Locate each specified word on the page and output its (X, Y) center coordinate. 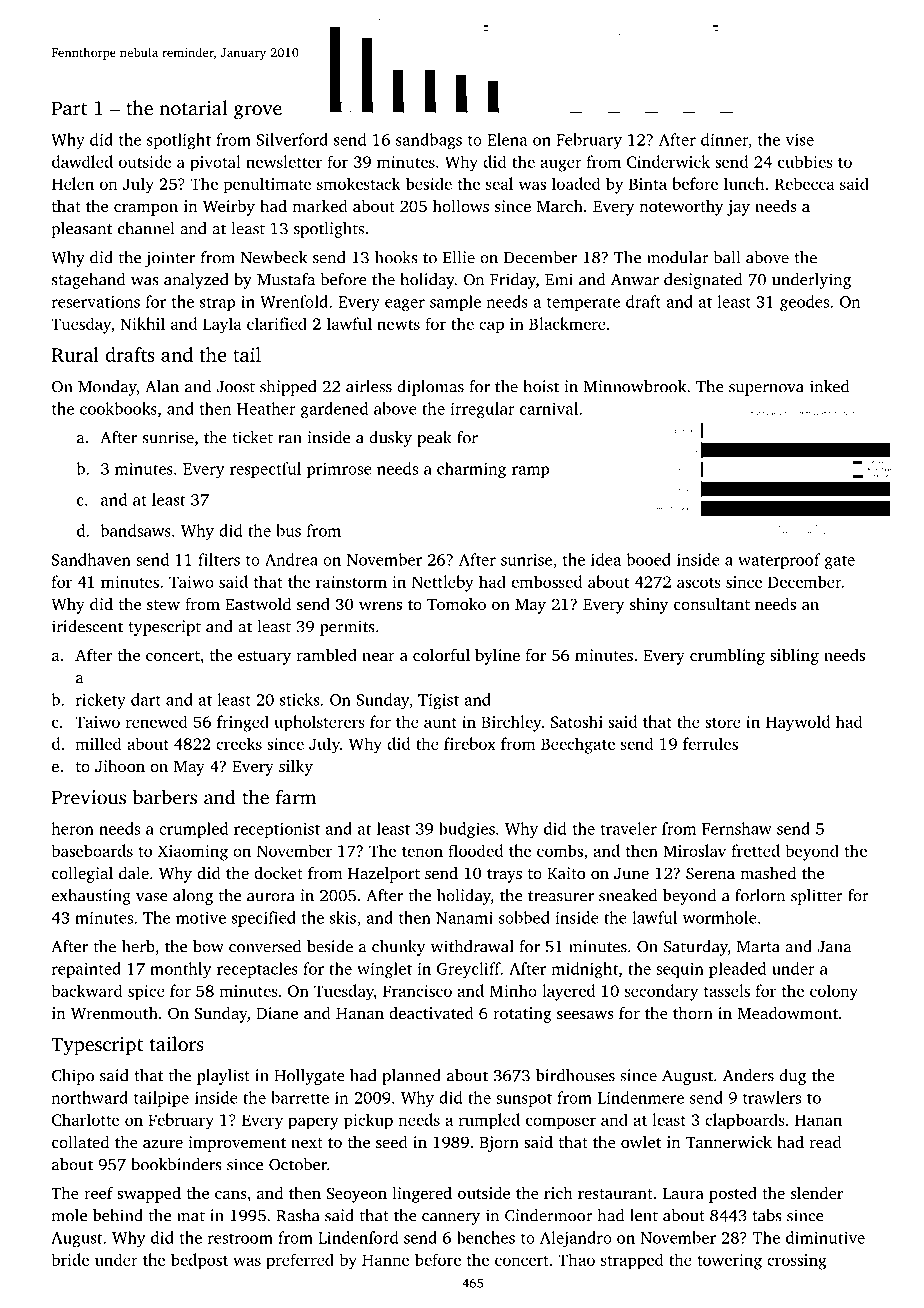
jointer (170, 259)
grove (258, 112)
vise (800, 140)
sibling (794, 656)
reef (98, 1192)
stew (163, 605)
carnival (549, 408)
